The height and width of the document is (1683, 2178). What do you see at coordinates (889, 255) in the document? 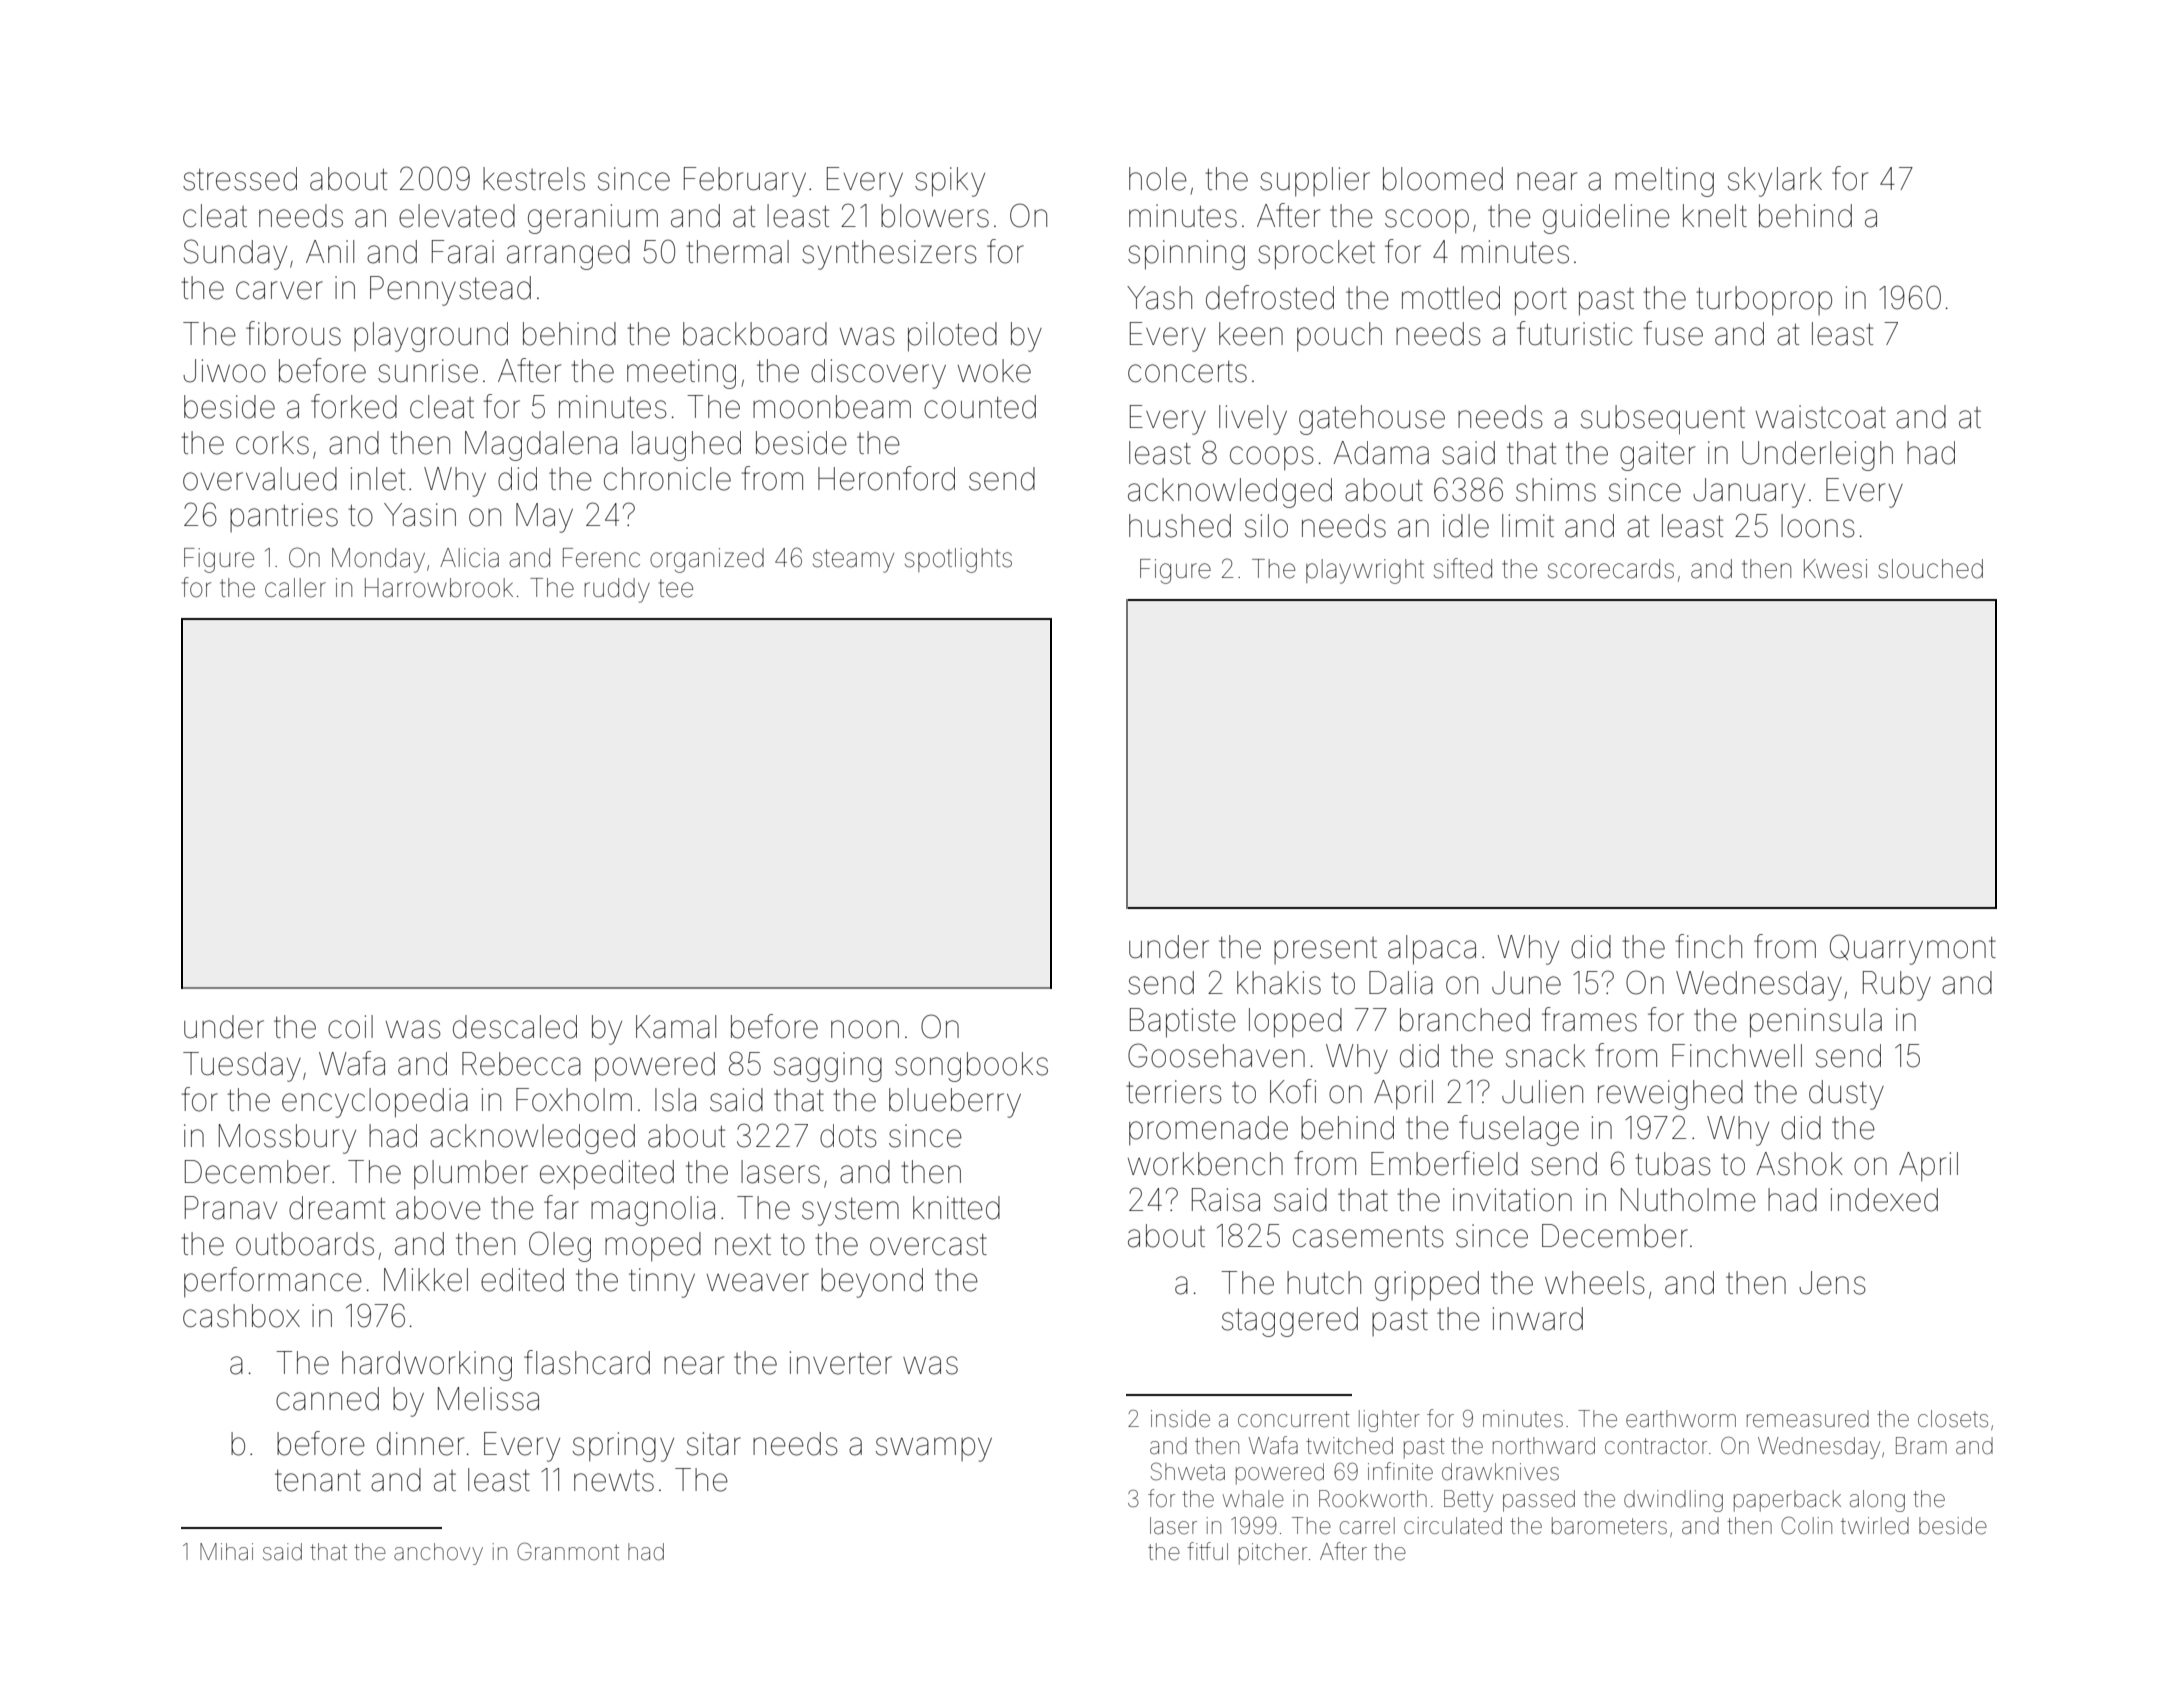
I see `synthesizers` at bounding box center [889, 255].
